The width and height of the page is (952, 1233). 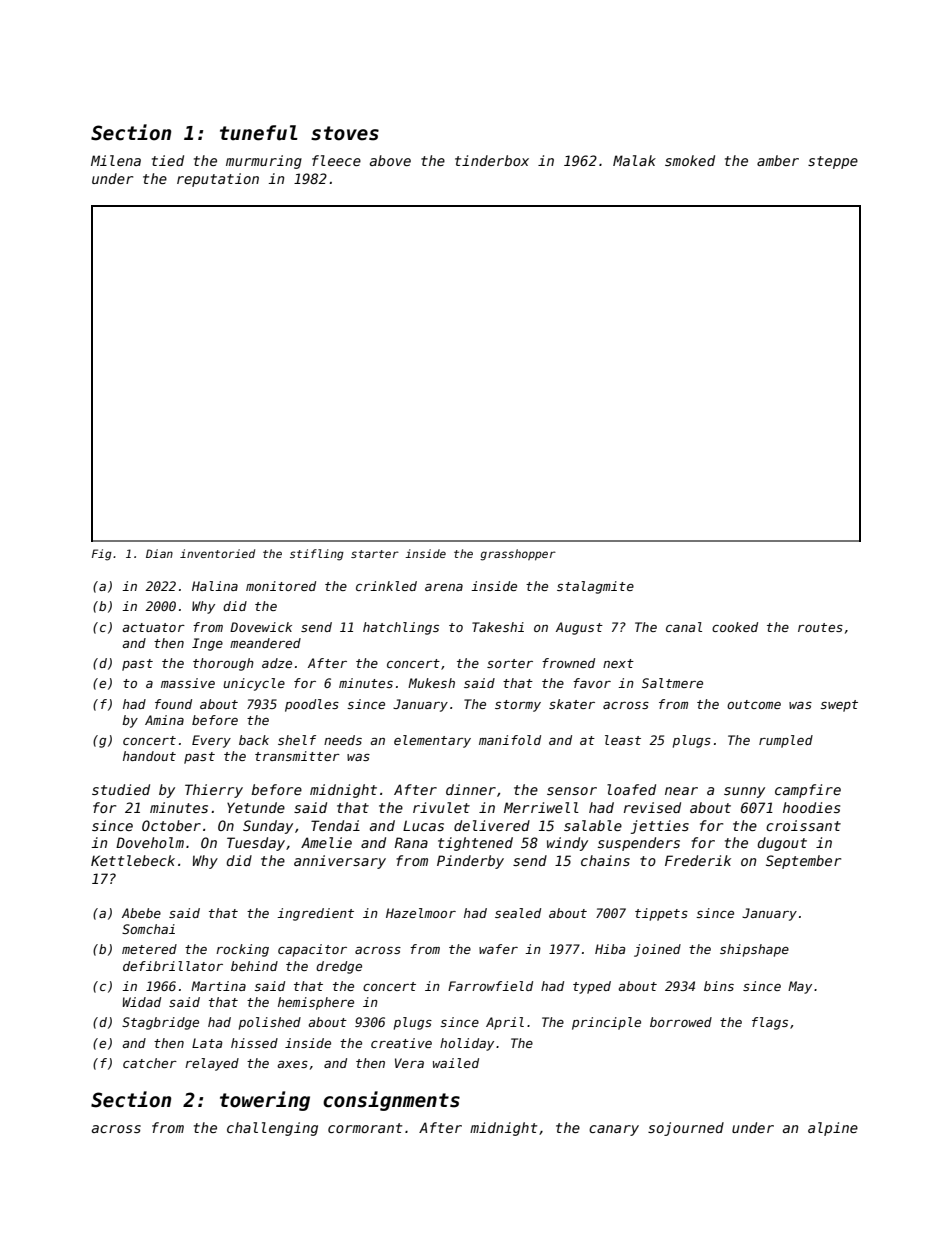 I want to click on smoked, so click(x=690, y=160).
